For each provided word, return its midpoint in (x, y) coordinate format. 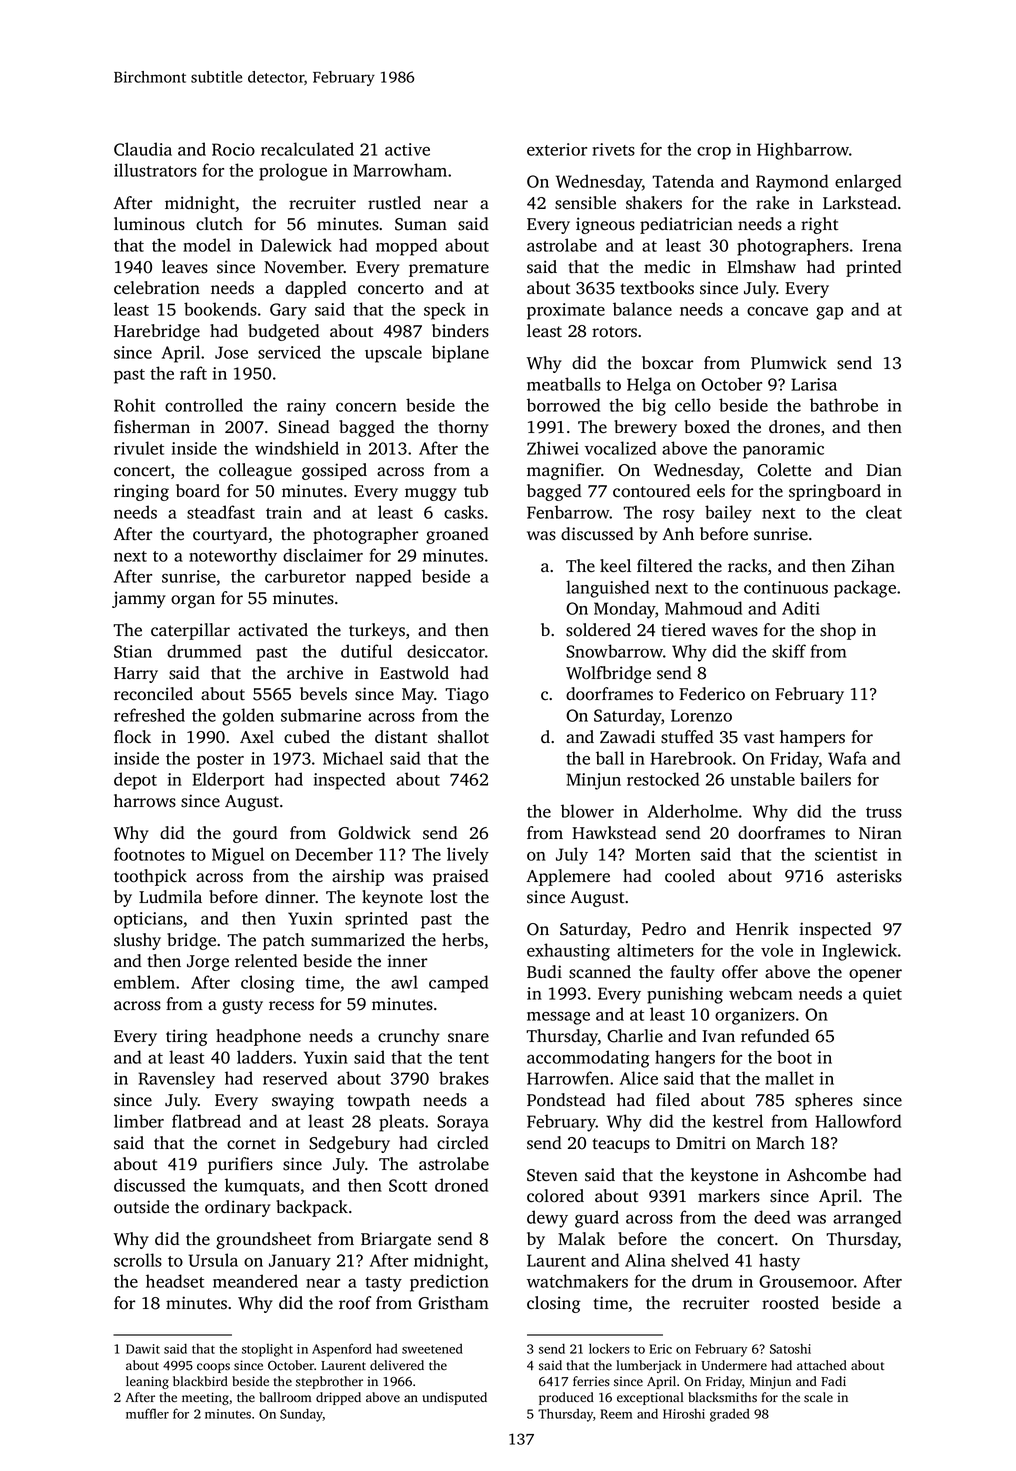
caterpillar (190, 631)
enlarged (868, 183)
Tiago (467, 695)
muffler (147, 1413)
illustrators (155, 170)
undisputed (454, 1398)
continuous (786, 587)
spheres (824, 1101)
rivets (613, 149)
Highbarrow (803, 151)
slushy (137, 941)
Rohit (134, 405)
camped (458, 984)
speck (445, 311)
